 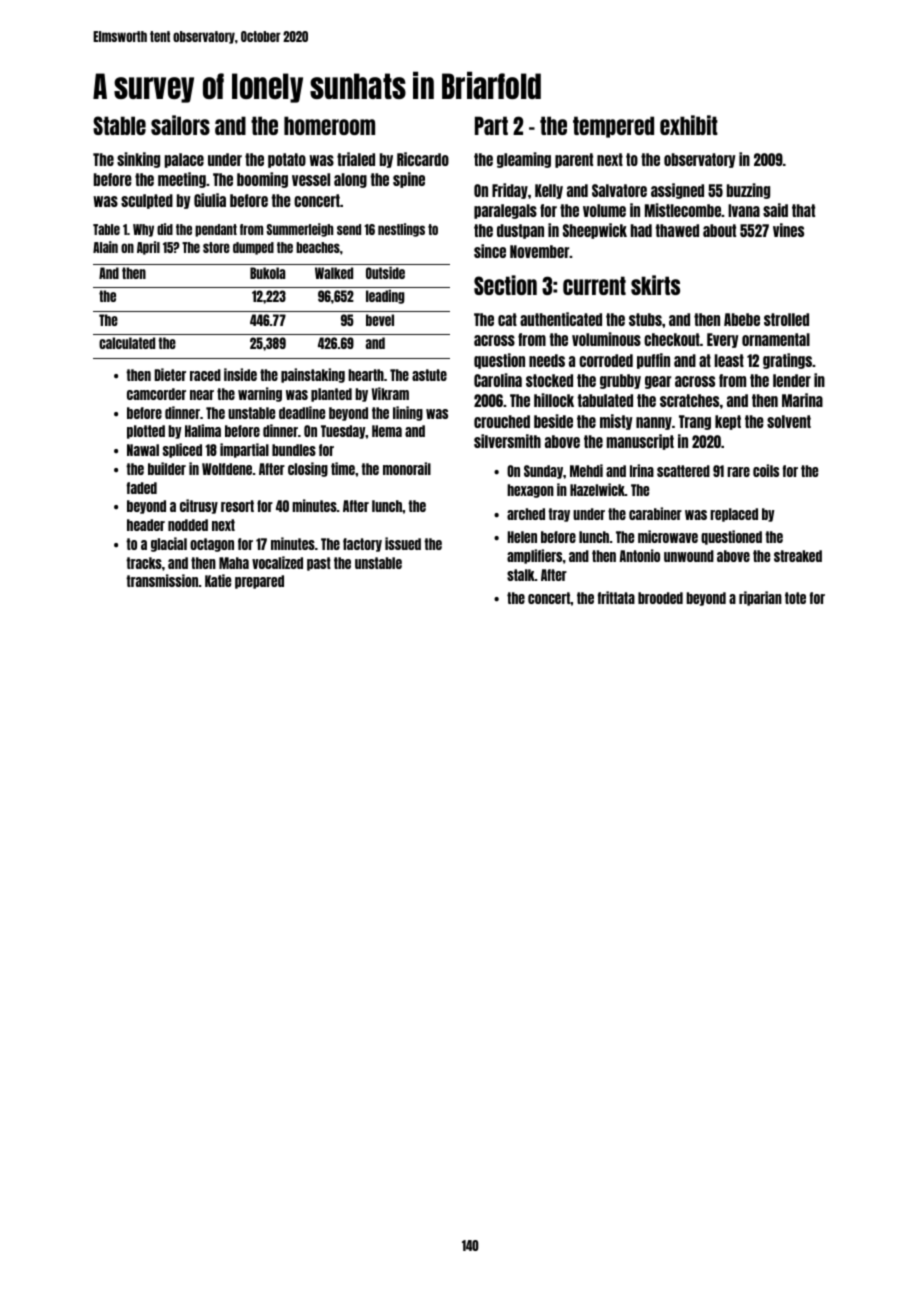 I want to click on since, so click(x=490, y=251).
